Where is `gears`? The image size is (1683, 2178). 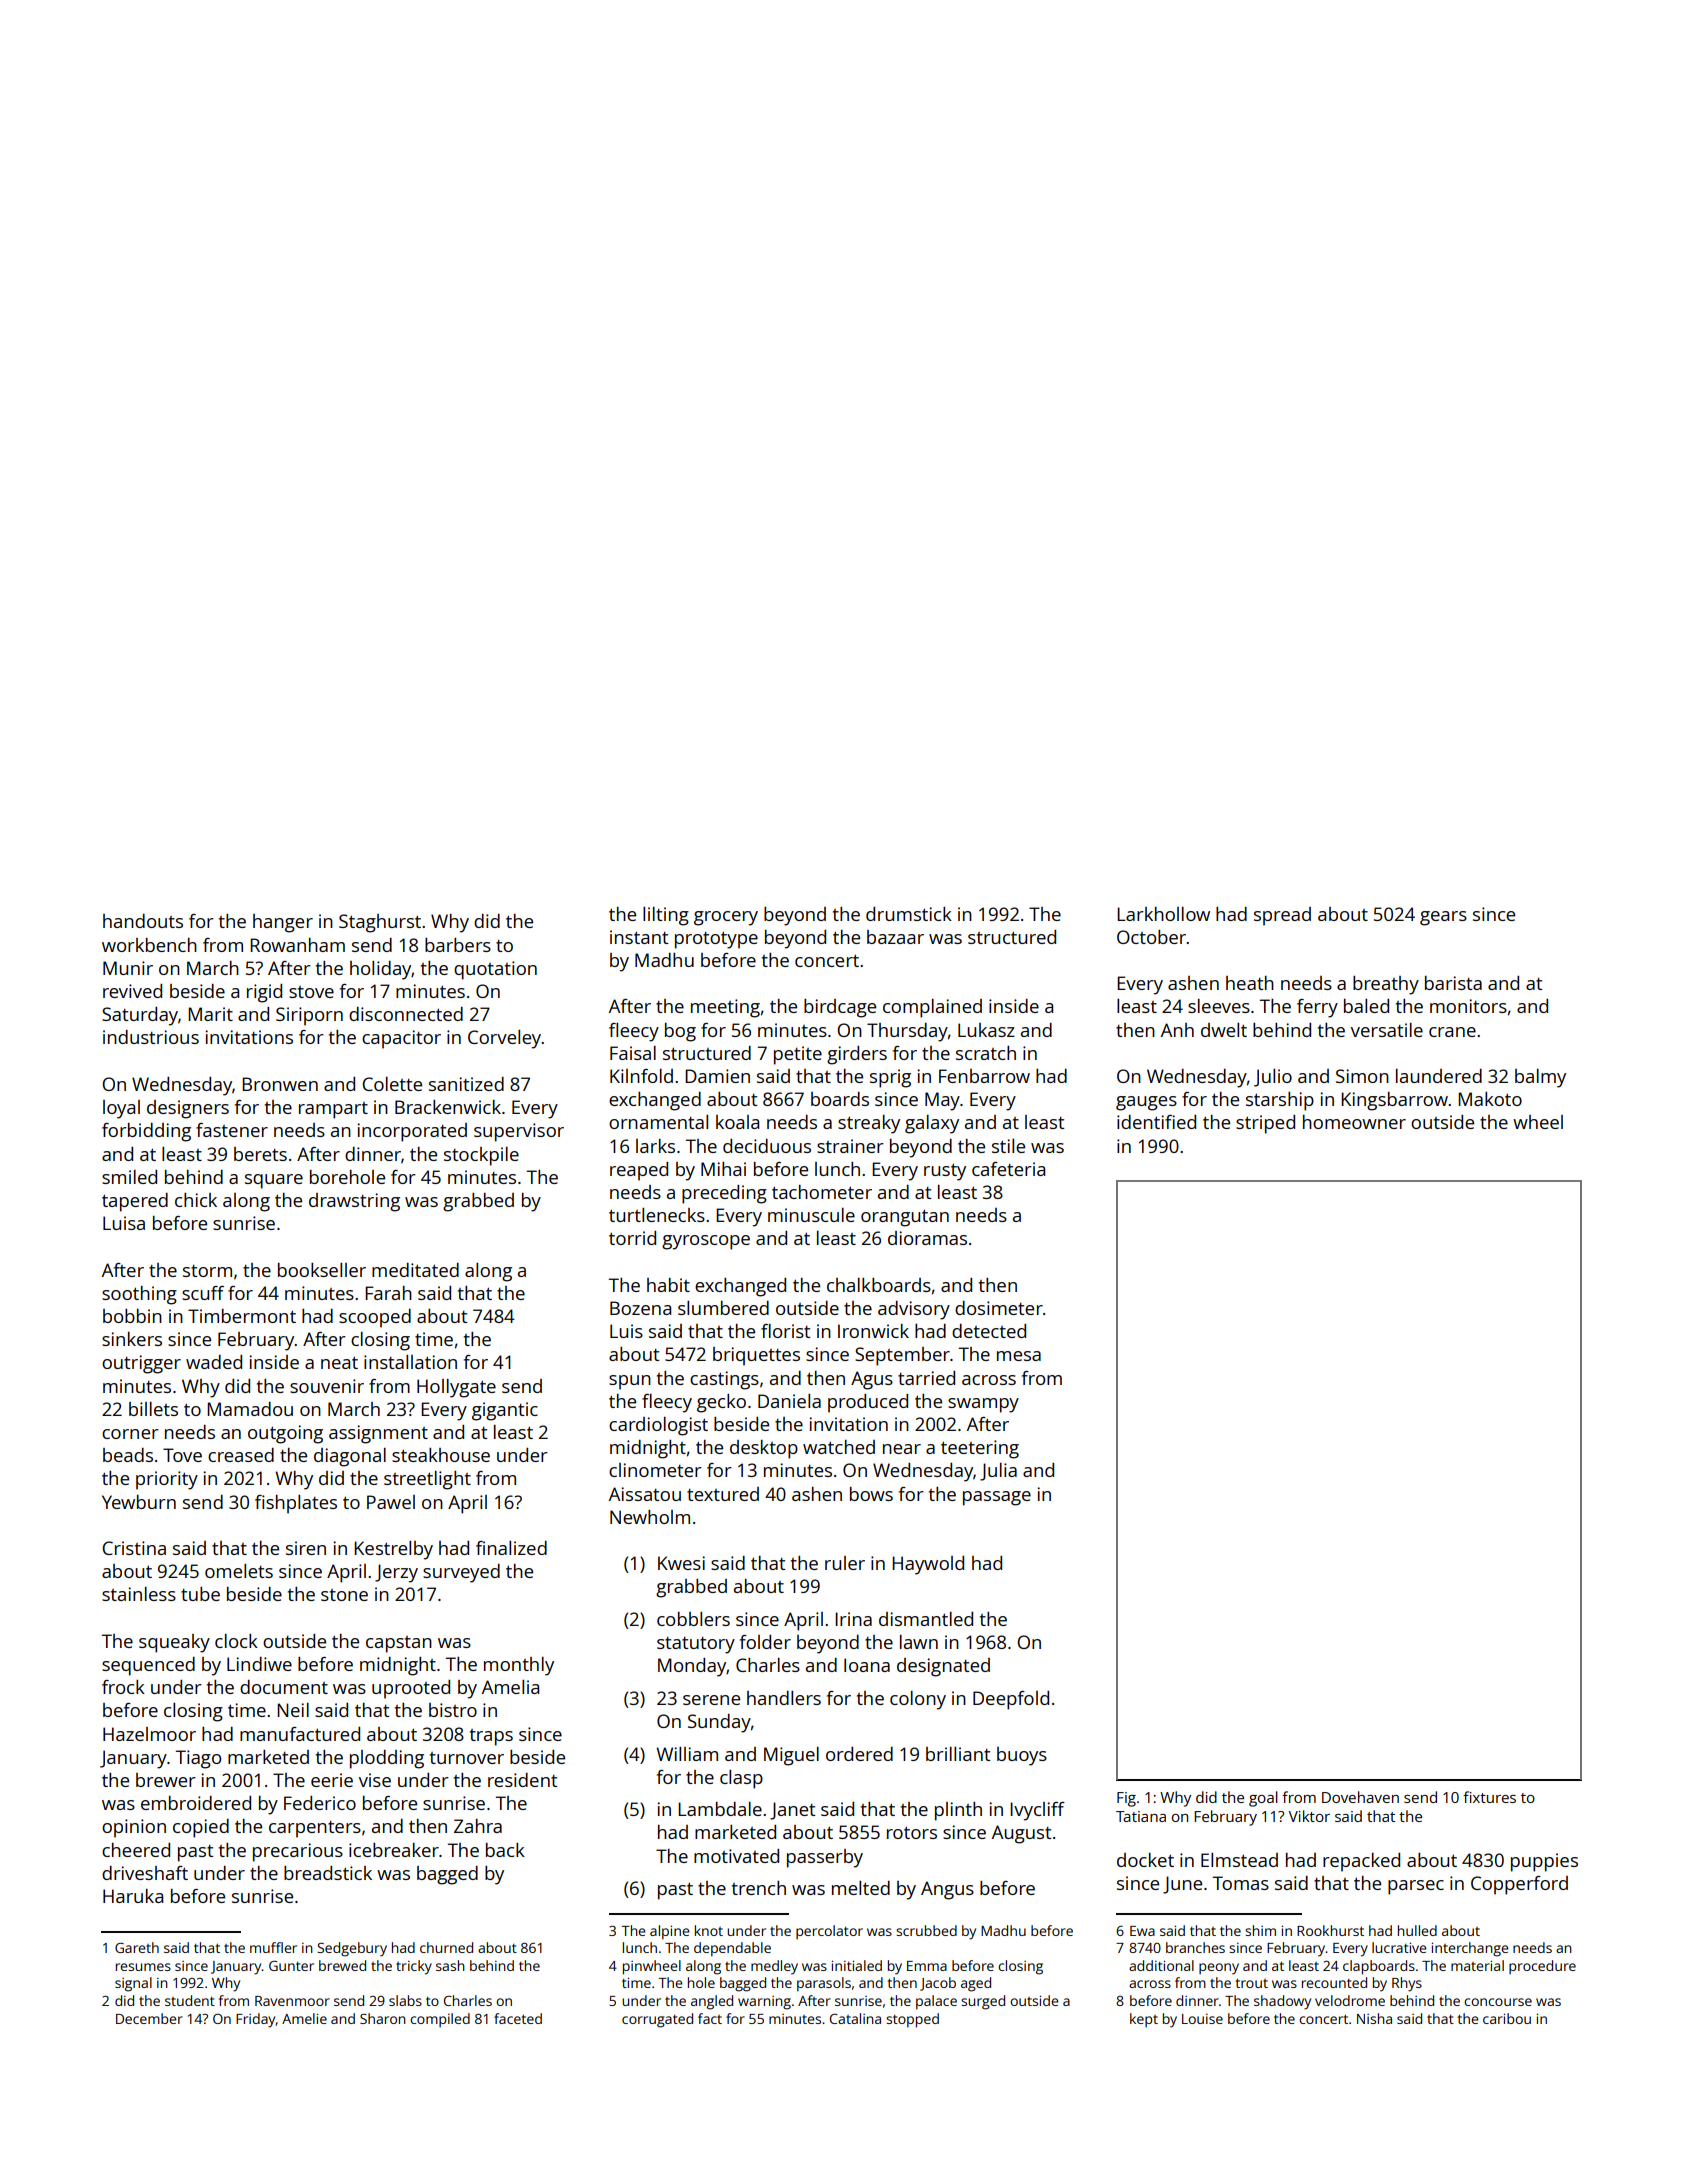 gears is located at coordinates (1443, 918).
